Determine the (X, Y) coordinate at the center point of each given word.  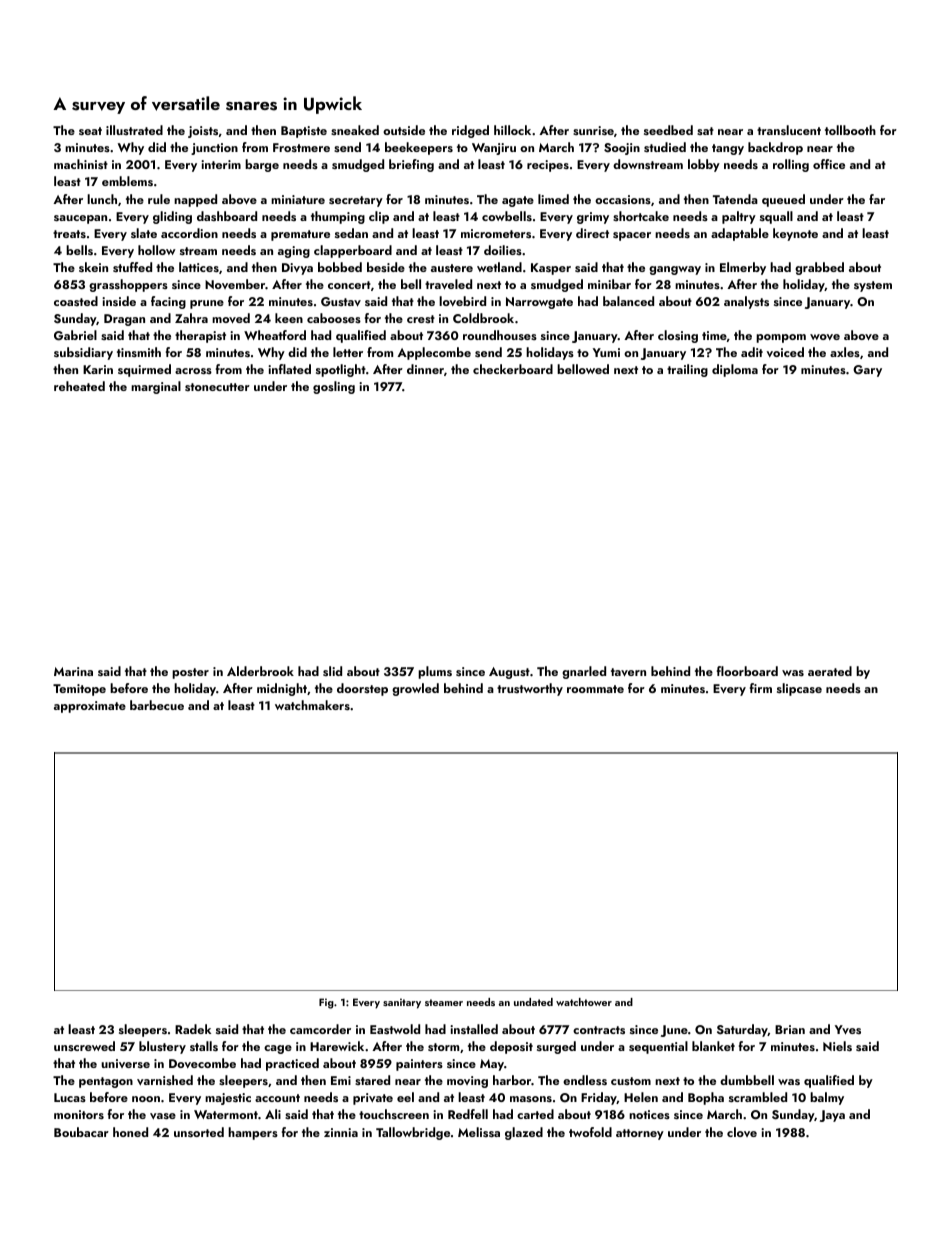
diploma (735, 370)
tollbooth (850, 130)
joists (203, 132)
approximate (90, 707)
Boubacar (81, 1132)
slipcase (799, 689)
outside (404, 130)
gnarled (584, 672)
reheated (79, 386)
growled (415, 689)
